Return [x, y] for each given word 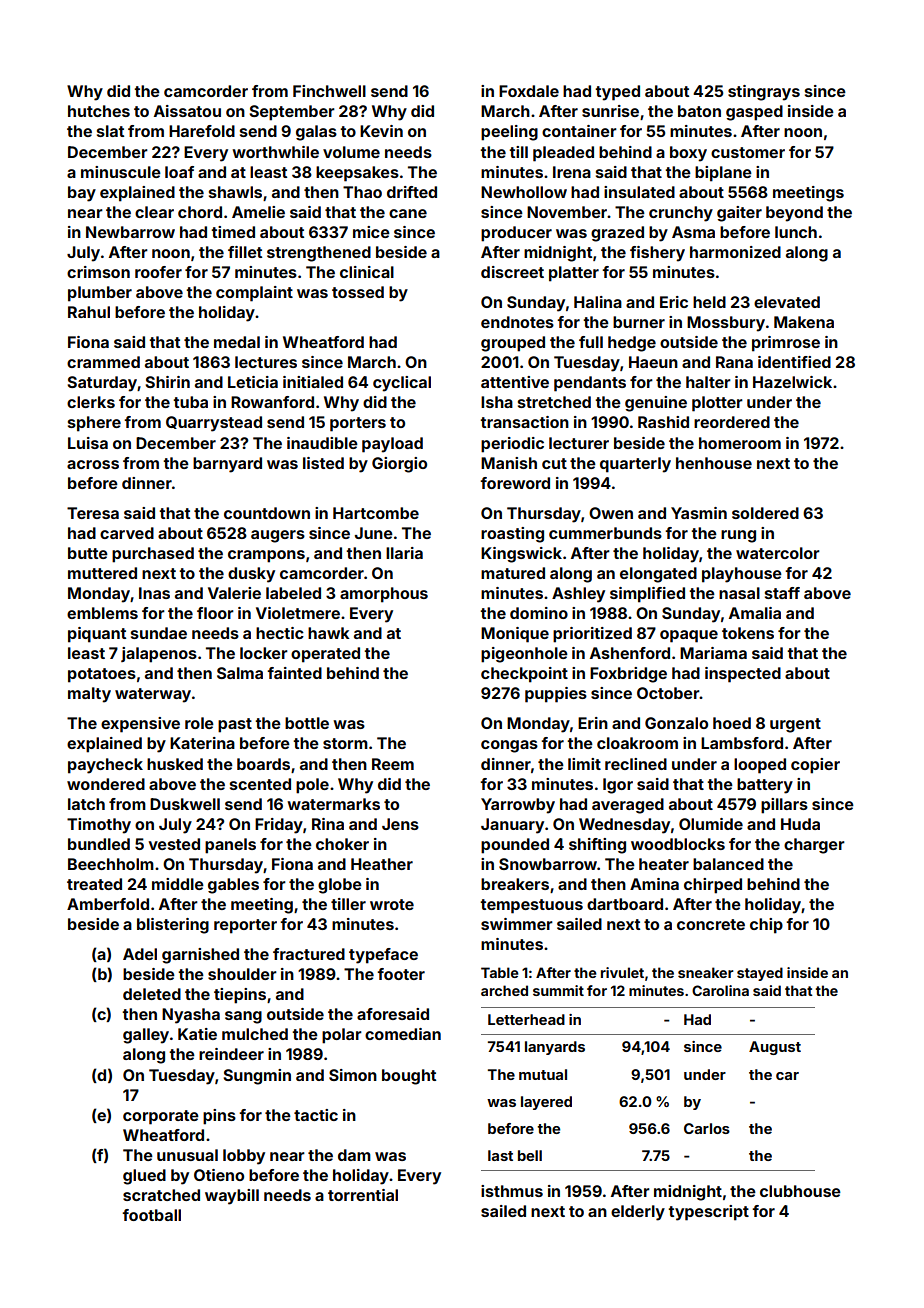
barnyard [227, 465]
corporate [161, 1117]
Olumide [711, 824]
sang [243, 1017]
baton [699, 111]
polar [342, 1036]
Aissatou [187, 111]
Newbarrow [130, 232]
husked [175, 764]
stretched [554, 402]
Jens [400, 824]
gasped [754, 113]
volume [351, 152]
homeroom [740, 443]
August [775, 1048]
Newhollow [524, 192]
